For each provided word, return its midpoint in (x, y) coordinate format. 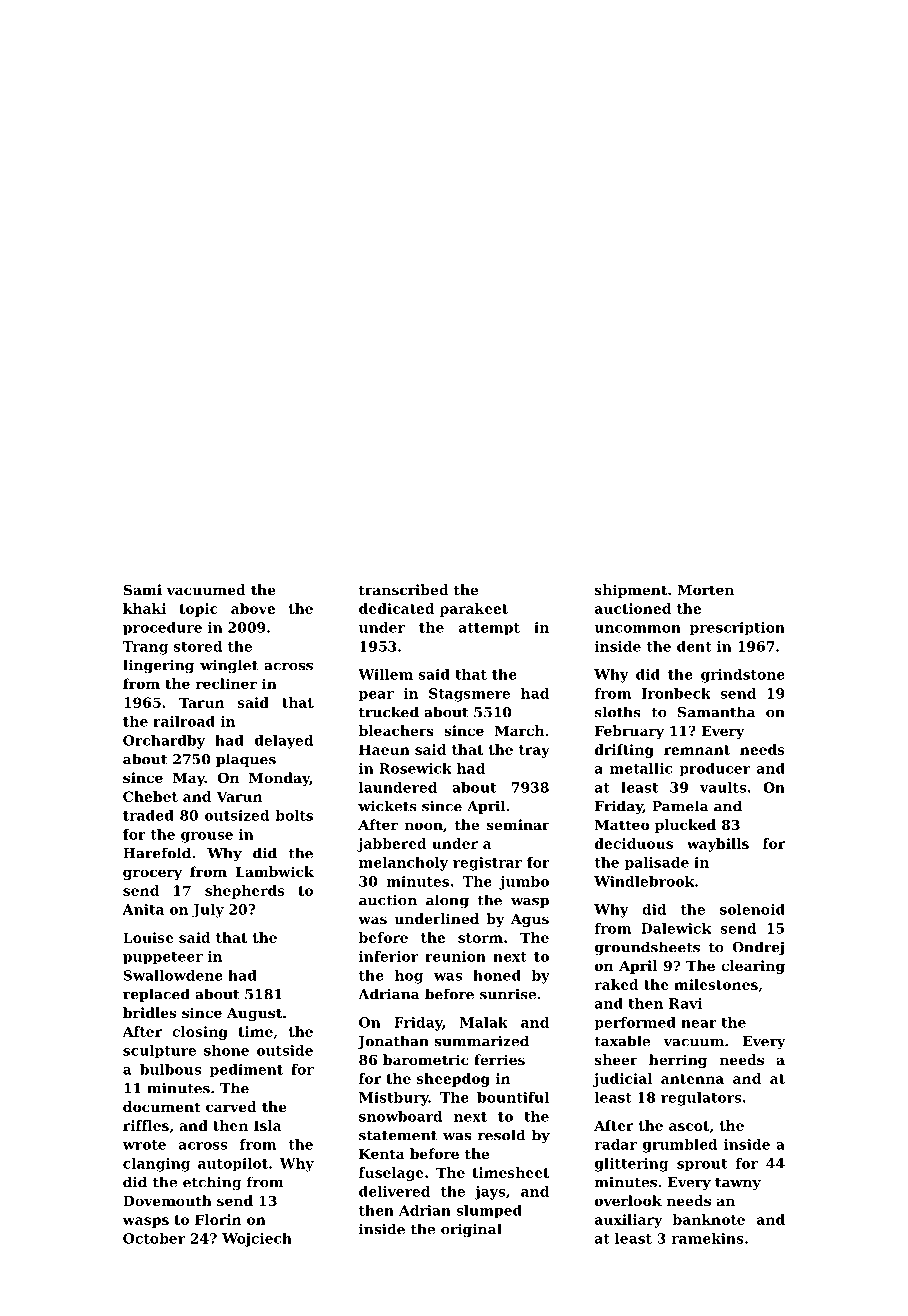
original (471, 1230)
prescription (737, 629)
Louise (148, 937)
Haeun (384, 749)
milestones (716, 984)
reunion (455, 956)
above (253, 608)
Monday (279, 779)
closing (200, 1033)
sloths (618, 712)
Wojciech (257, 1240)
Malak (484, 1022)
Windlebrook (644, 881)
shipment (631, 591)
